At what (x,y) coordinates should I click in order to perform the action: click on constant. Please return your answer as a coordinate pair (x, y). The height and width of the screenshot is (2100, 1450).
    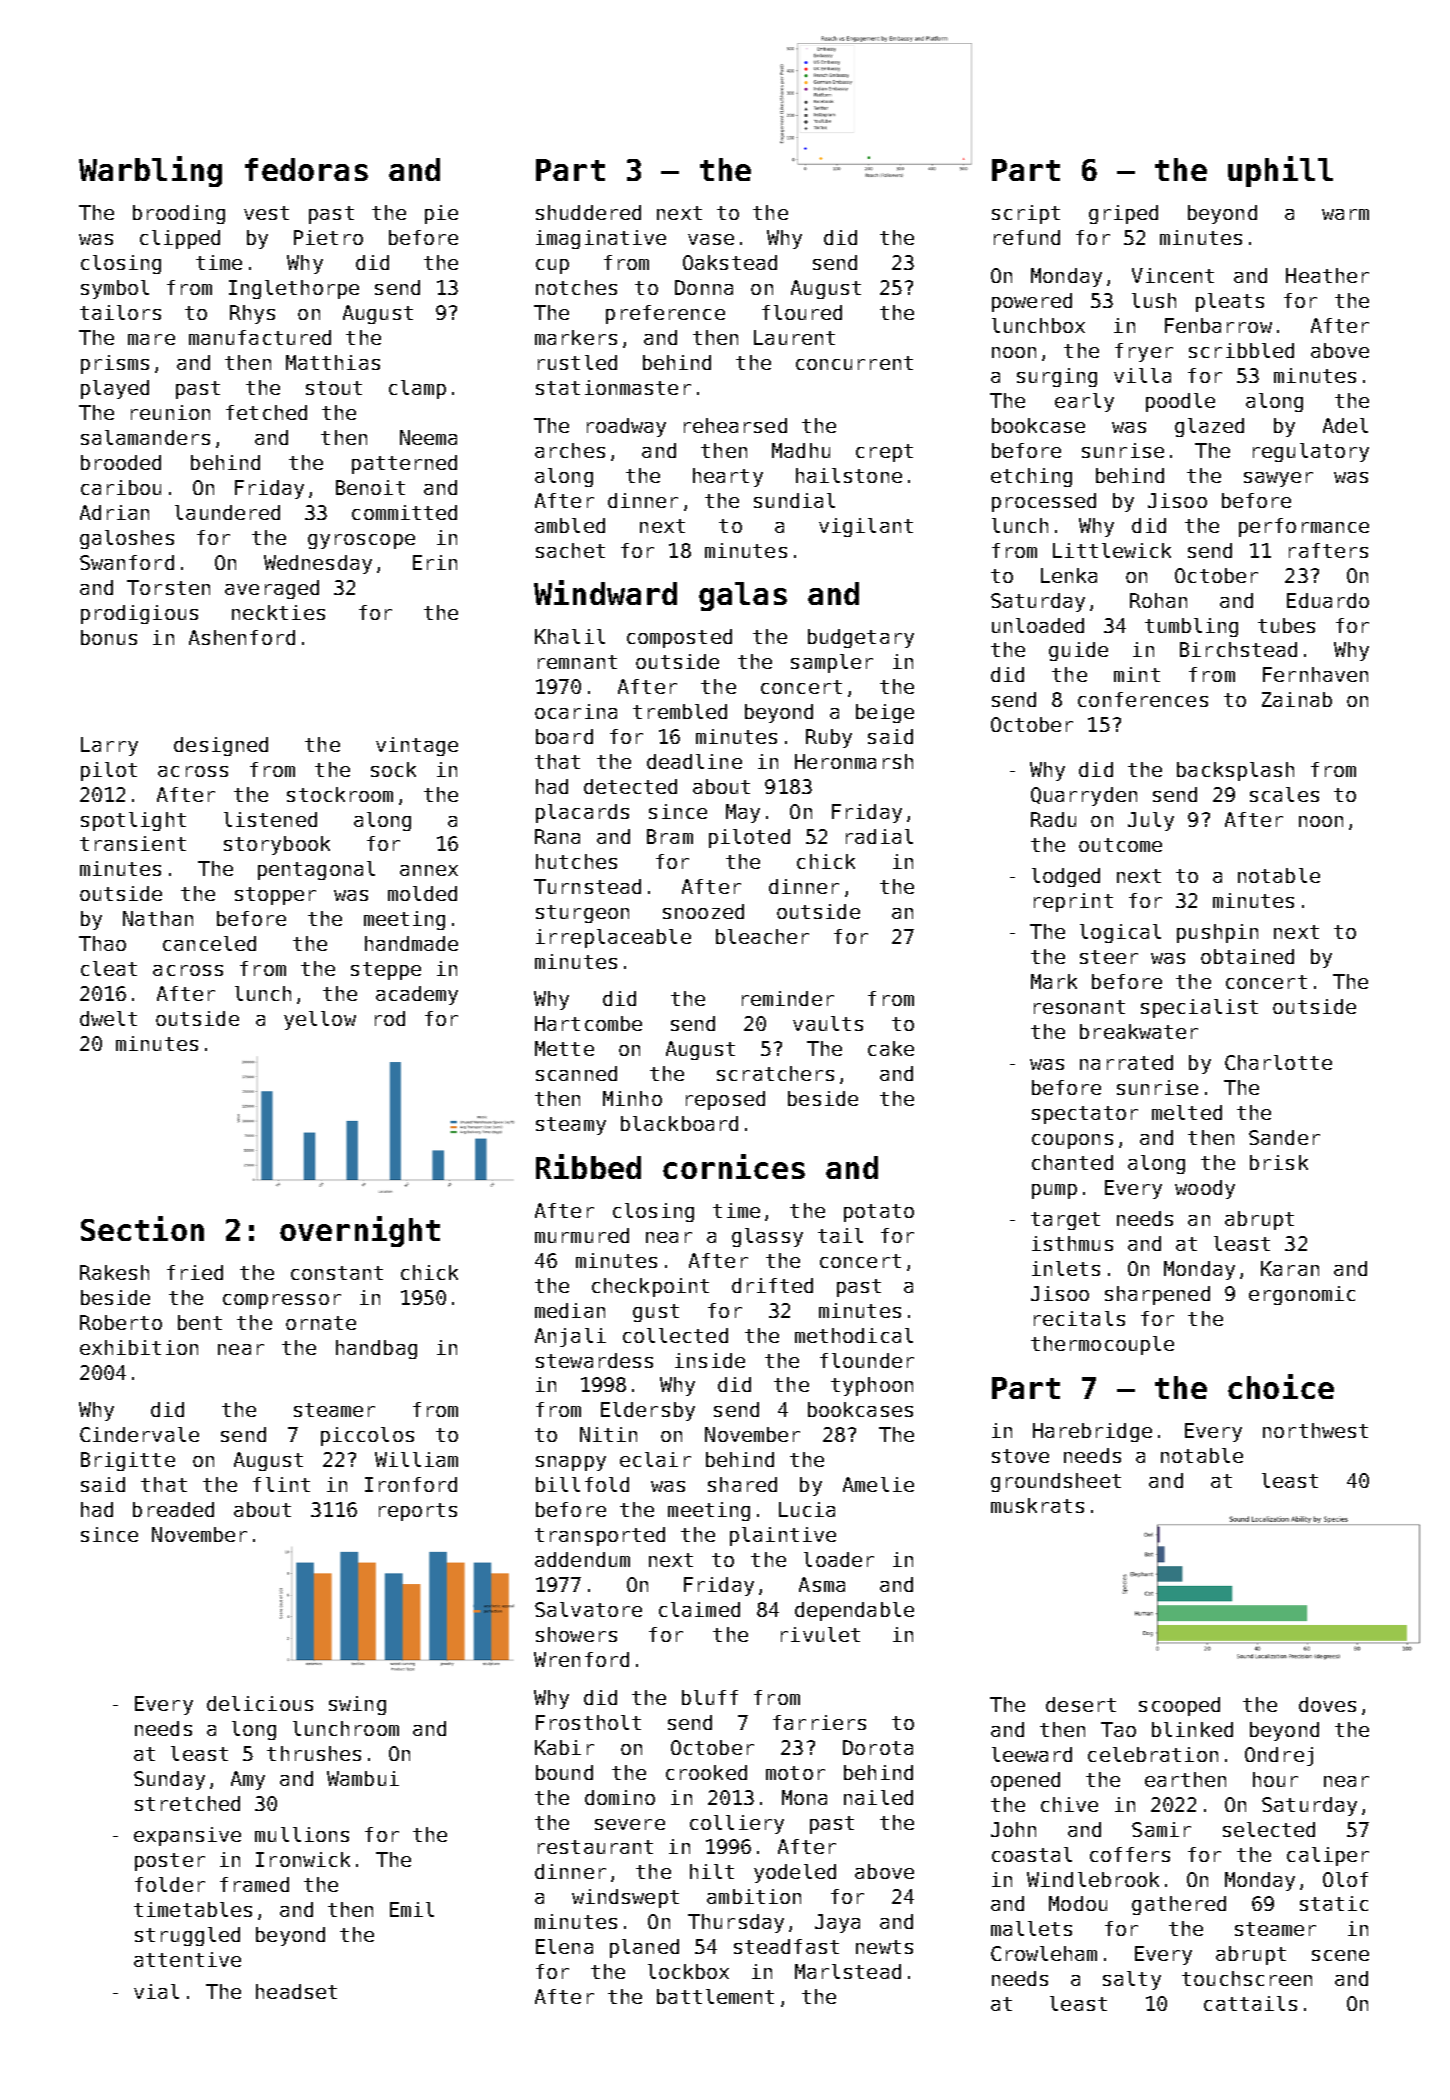
    Looking at the image, I should click on (337, 1273).
